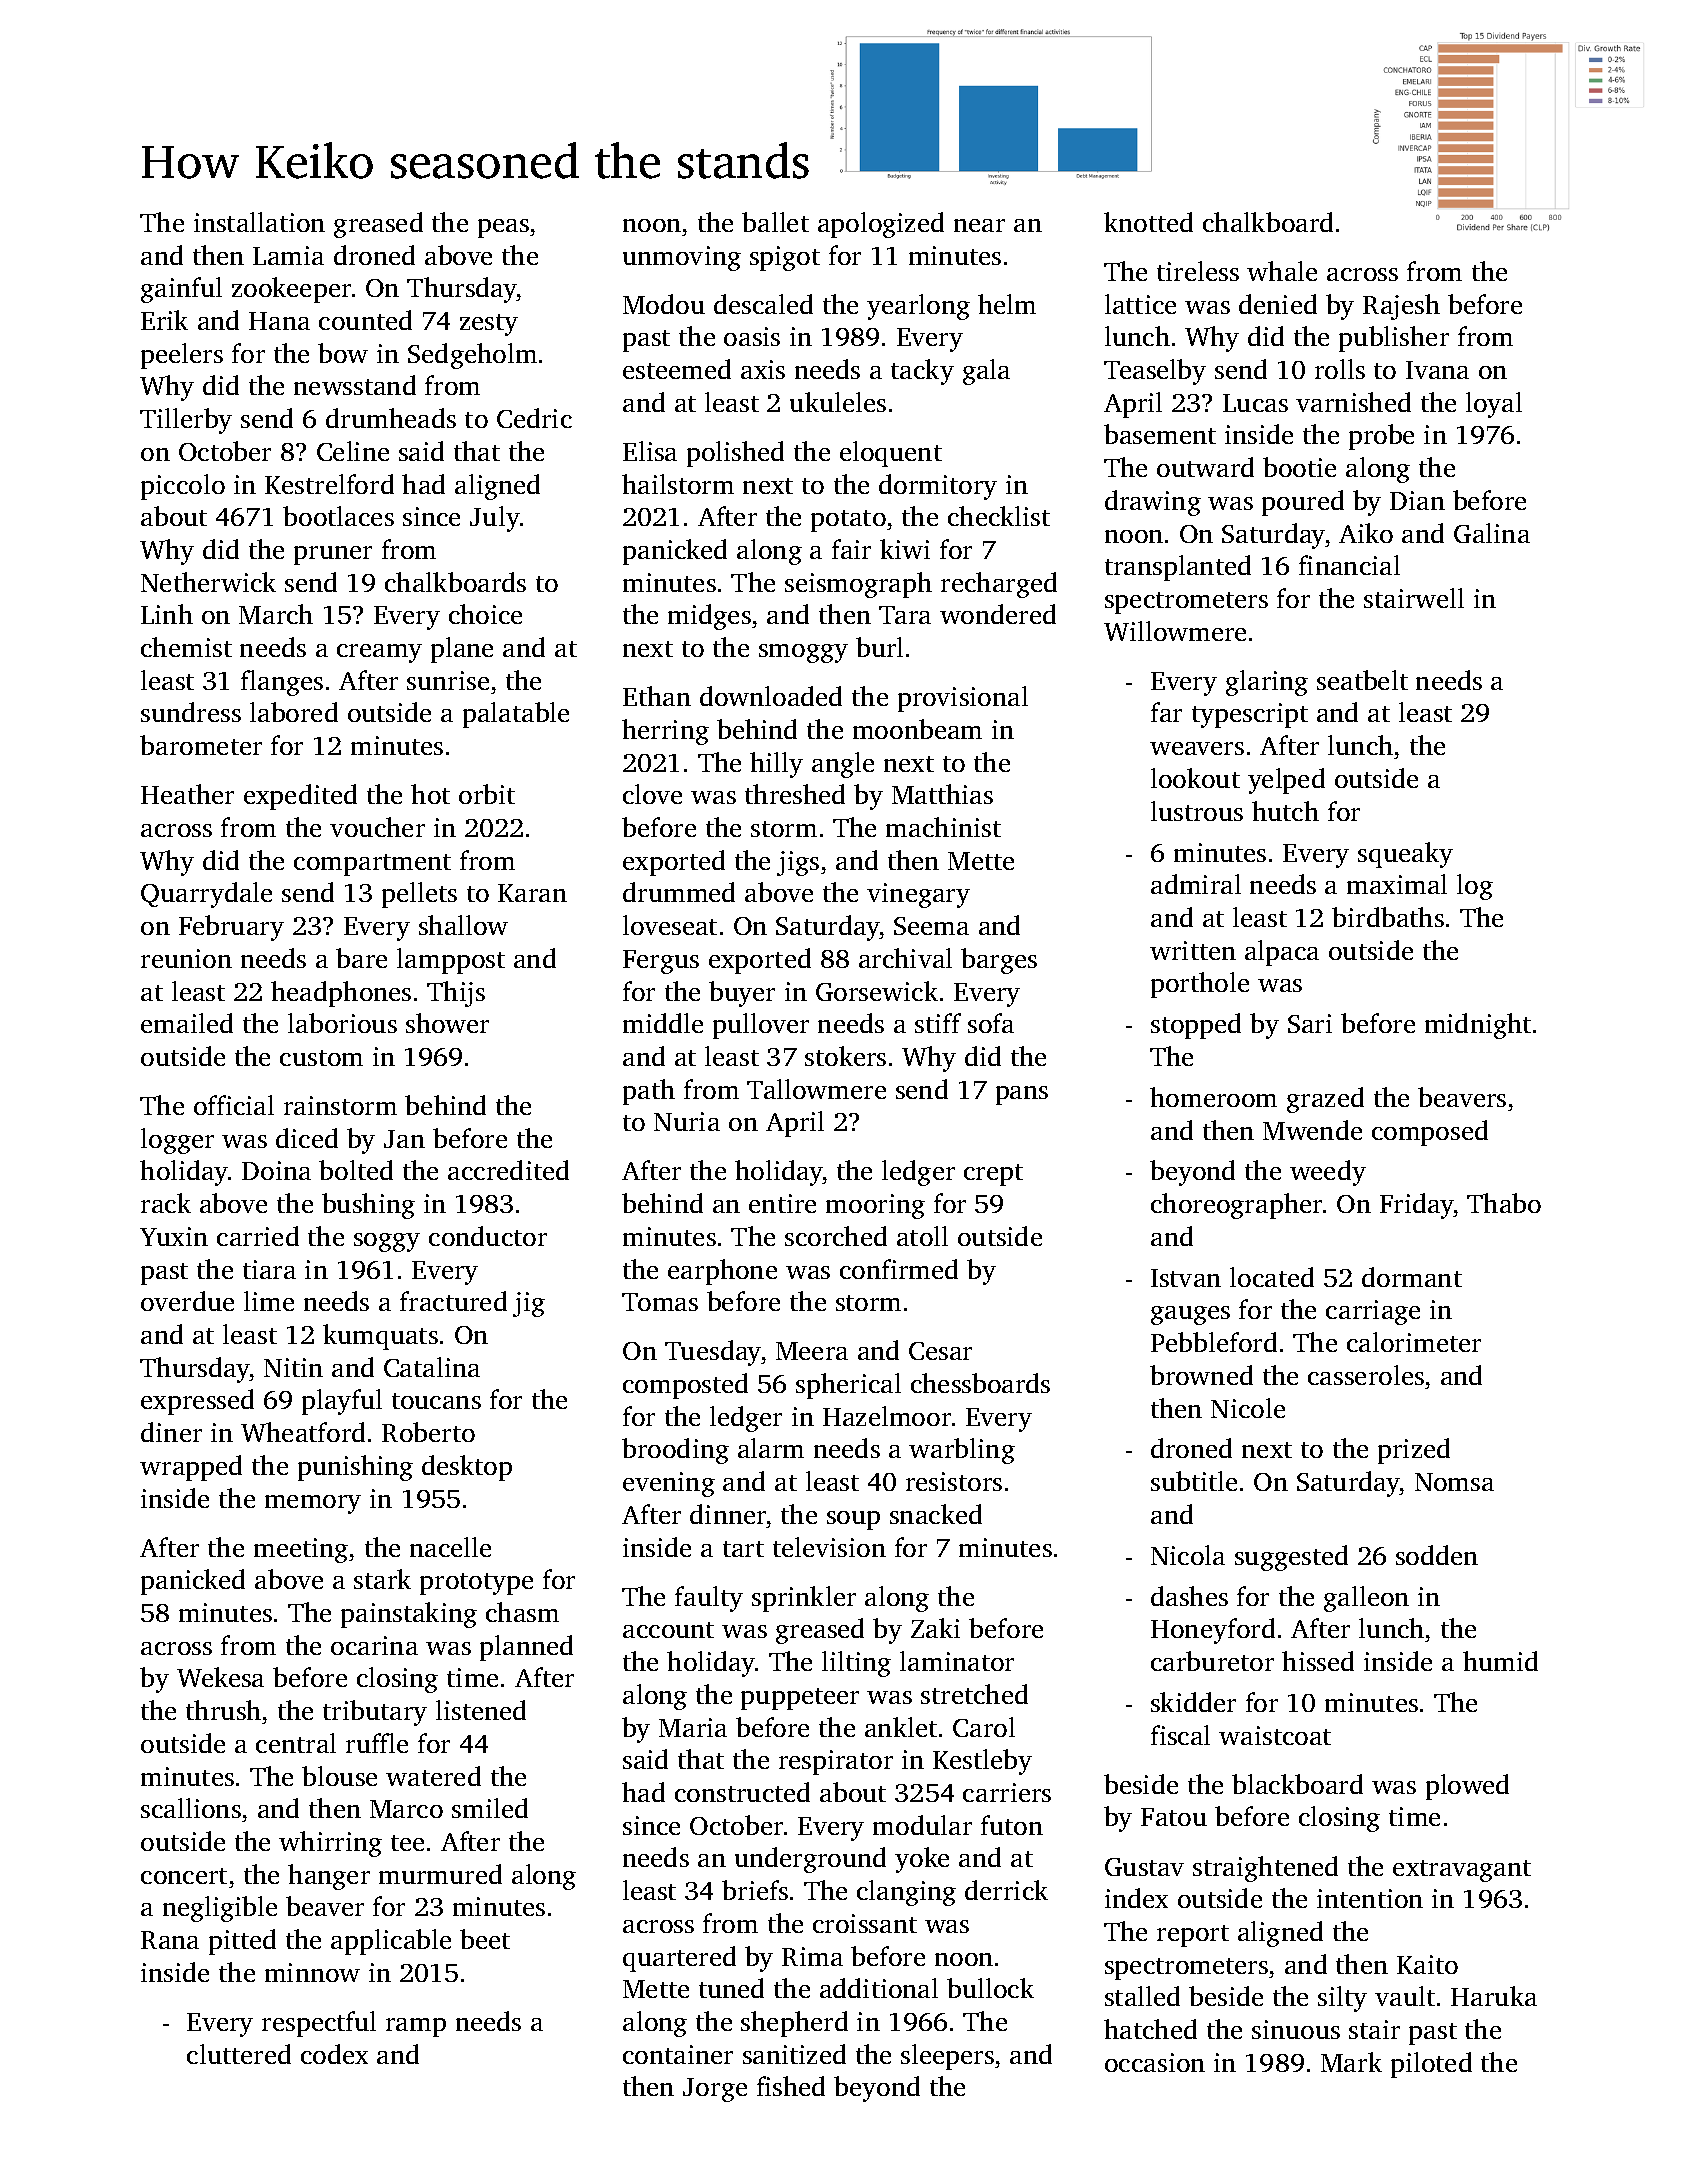 The image size is (1683, 2178). What do you see at coordinates (1366, 1599) in the document?
I see `galleon` at bounding box center [1366, 1599].
